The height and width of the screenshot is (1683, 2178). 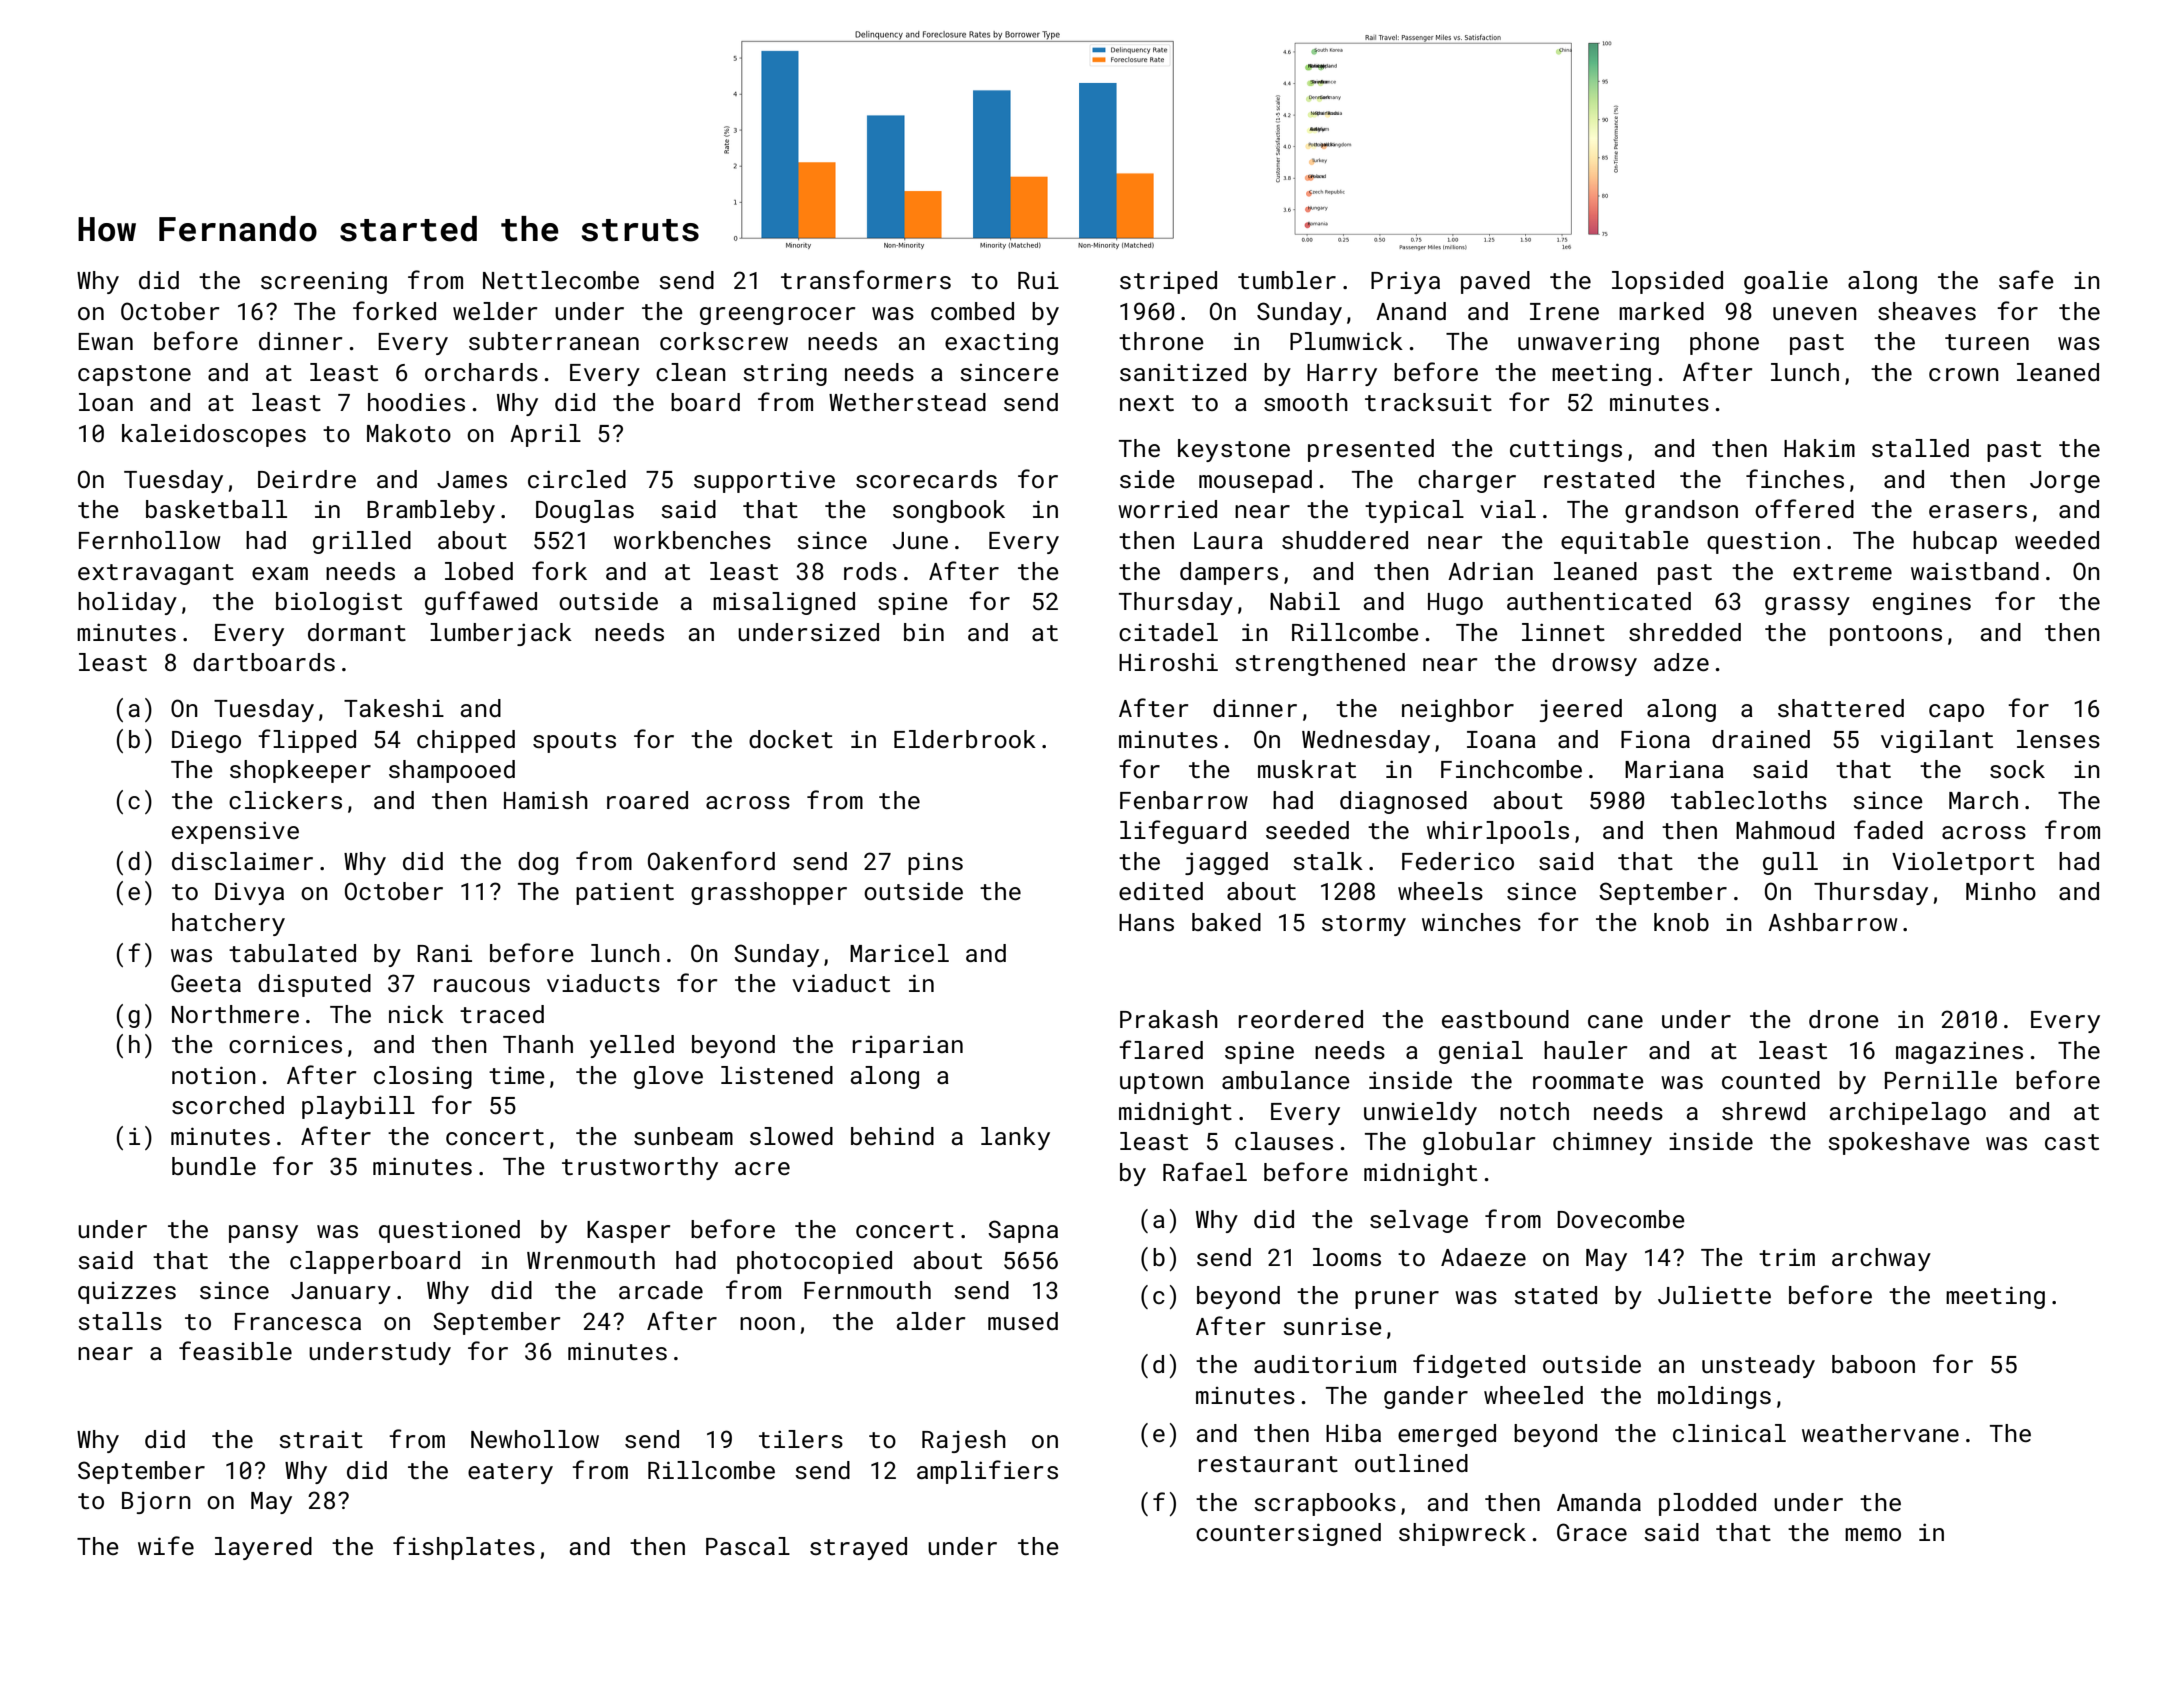 What do you see at coordinates (1023, 1321) in the screenshot?
I see `mused` at bounding box center [1023, 1321].
